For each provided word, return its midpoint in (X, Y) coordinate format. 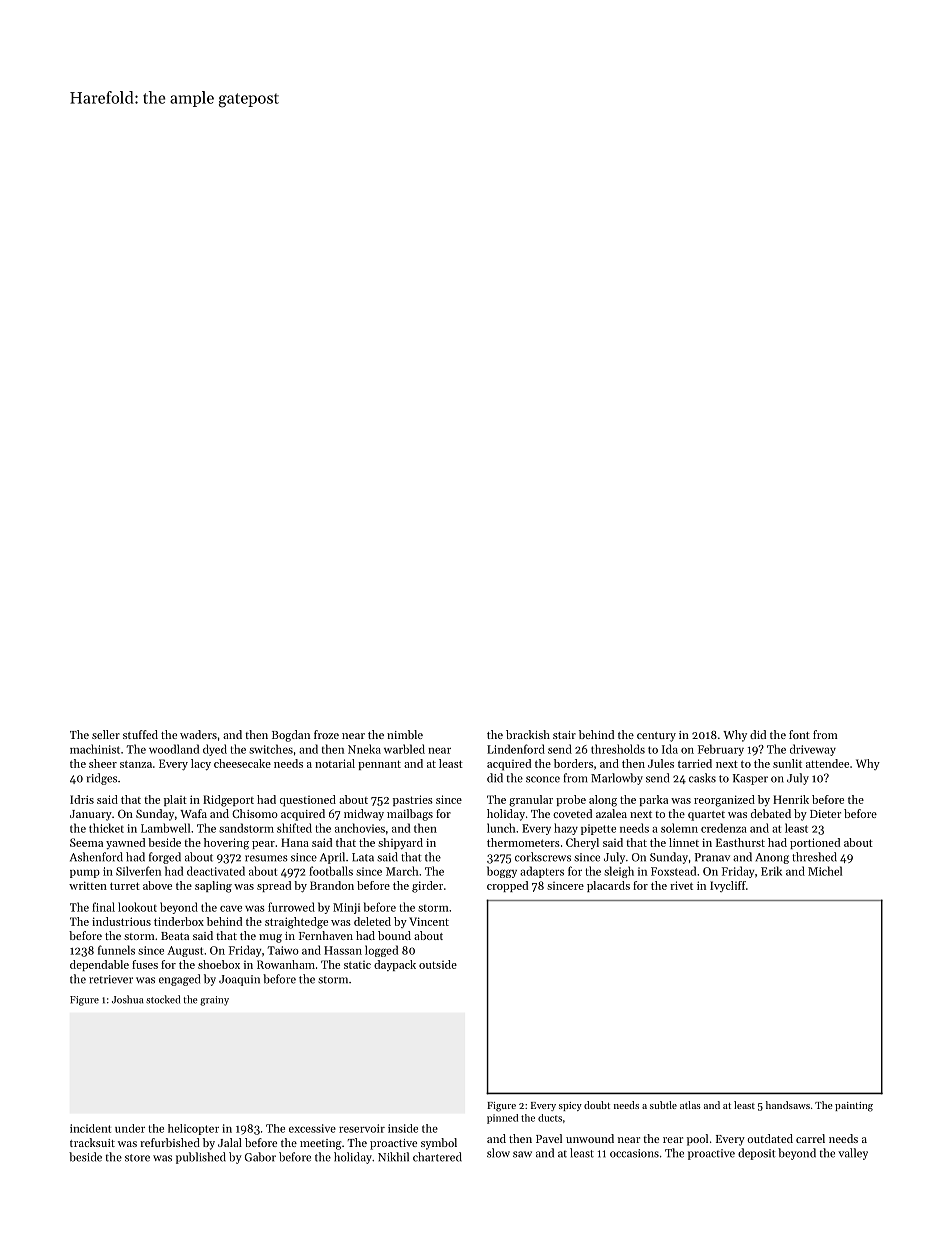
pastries (413, 800)
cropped (507, 886)
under (130, 1128)
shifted (294, 828)
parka (653, 800)
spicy (570, 1106)
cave (231, 909)
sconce (543, 779)
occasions (634, 1153)
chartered (437, 1157)
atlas (690, 1105)
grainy (214, 1001)
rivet (681, 885)
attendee (827, 763)
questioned (308, 801)
